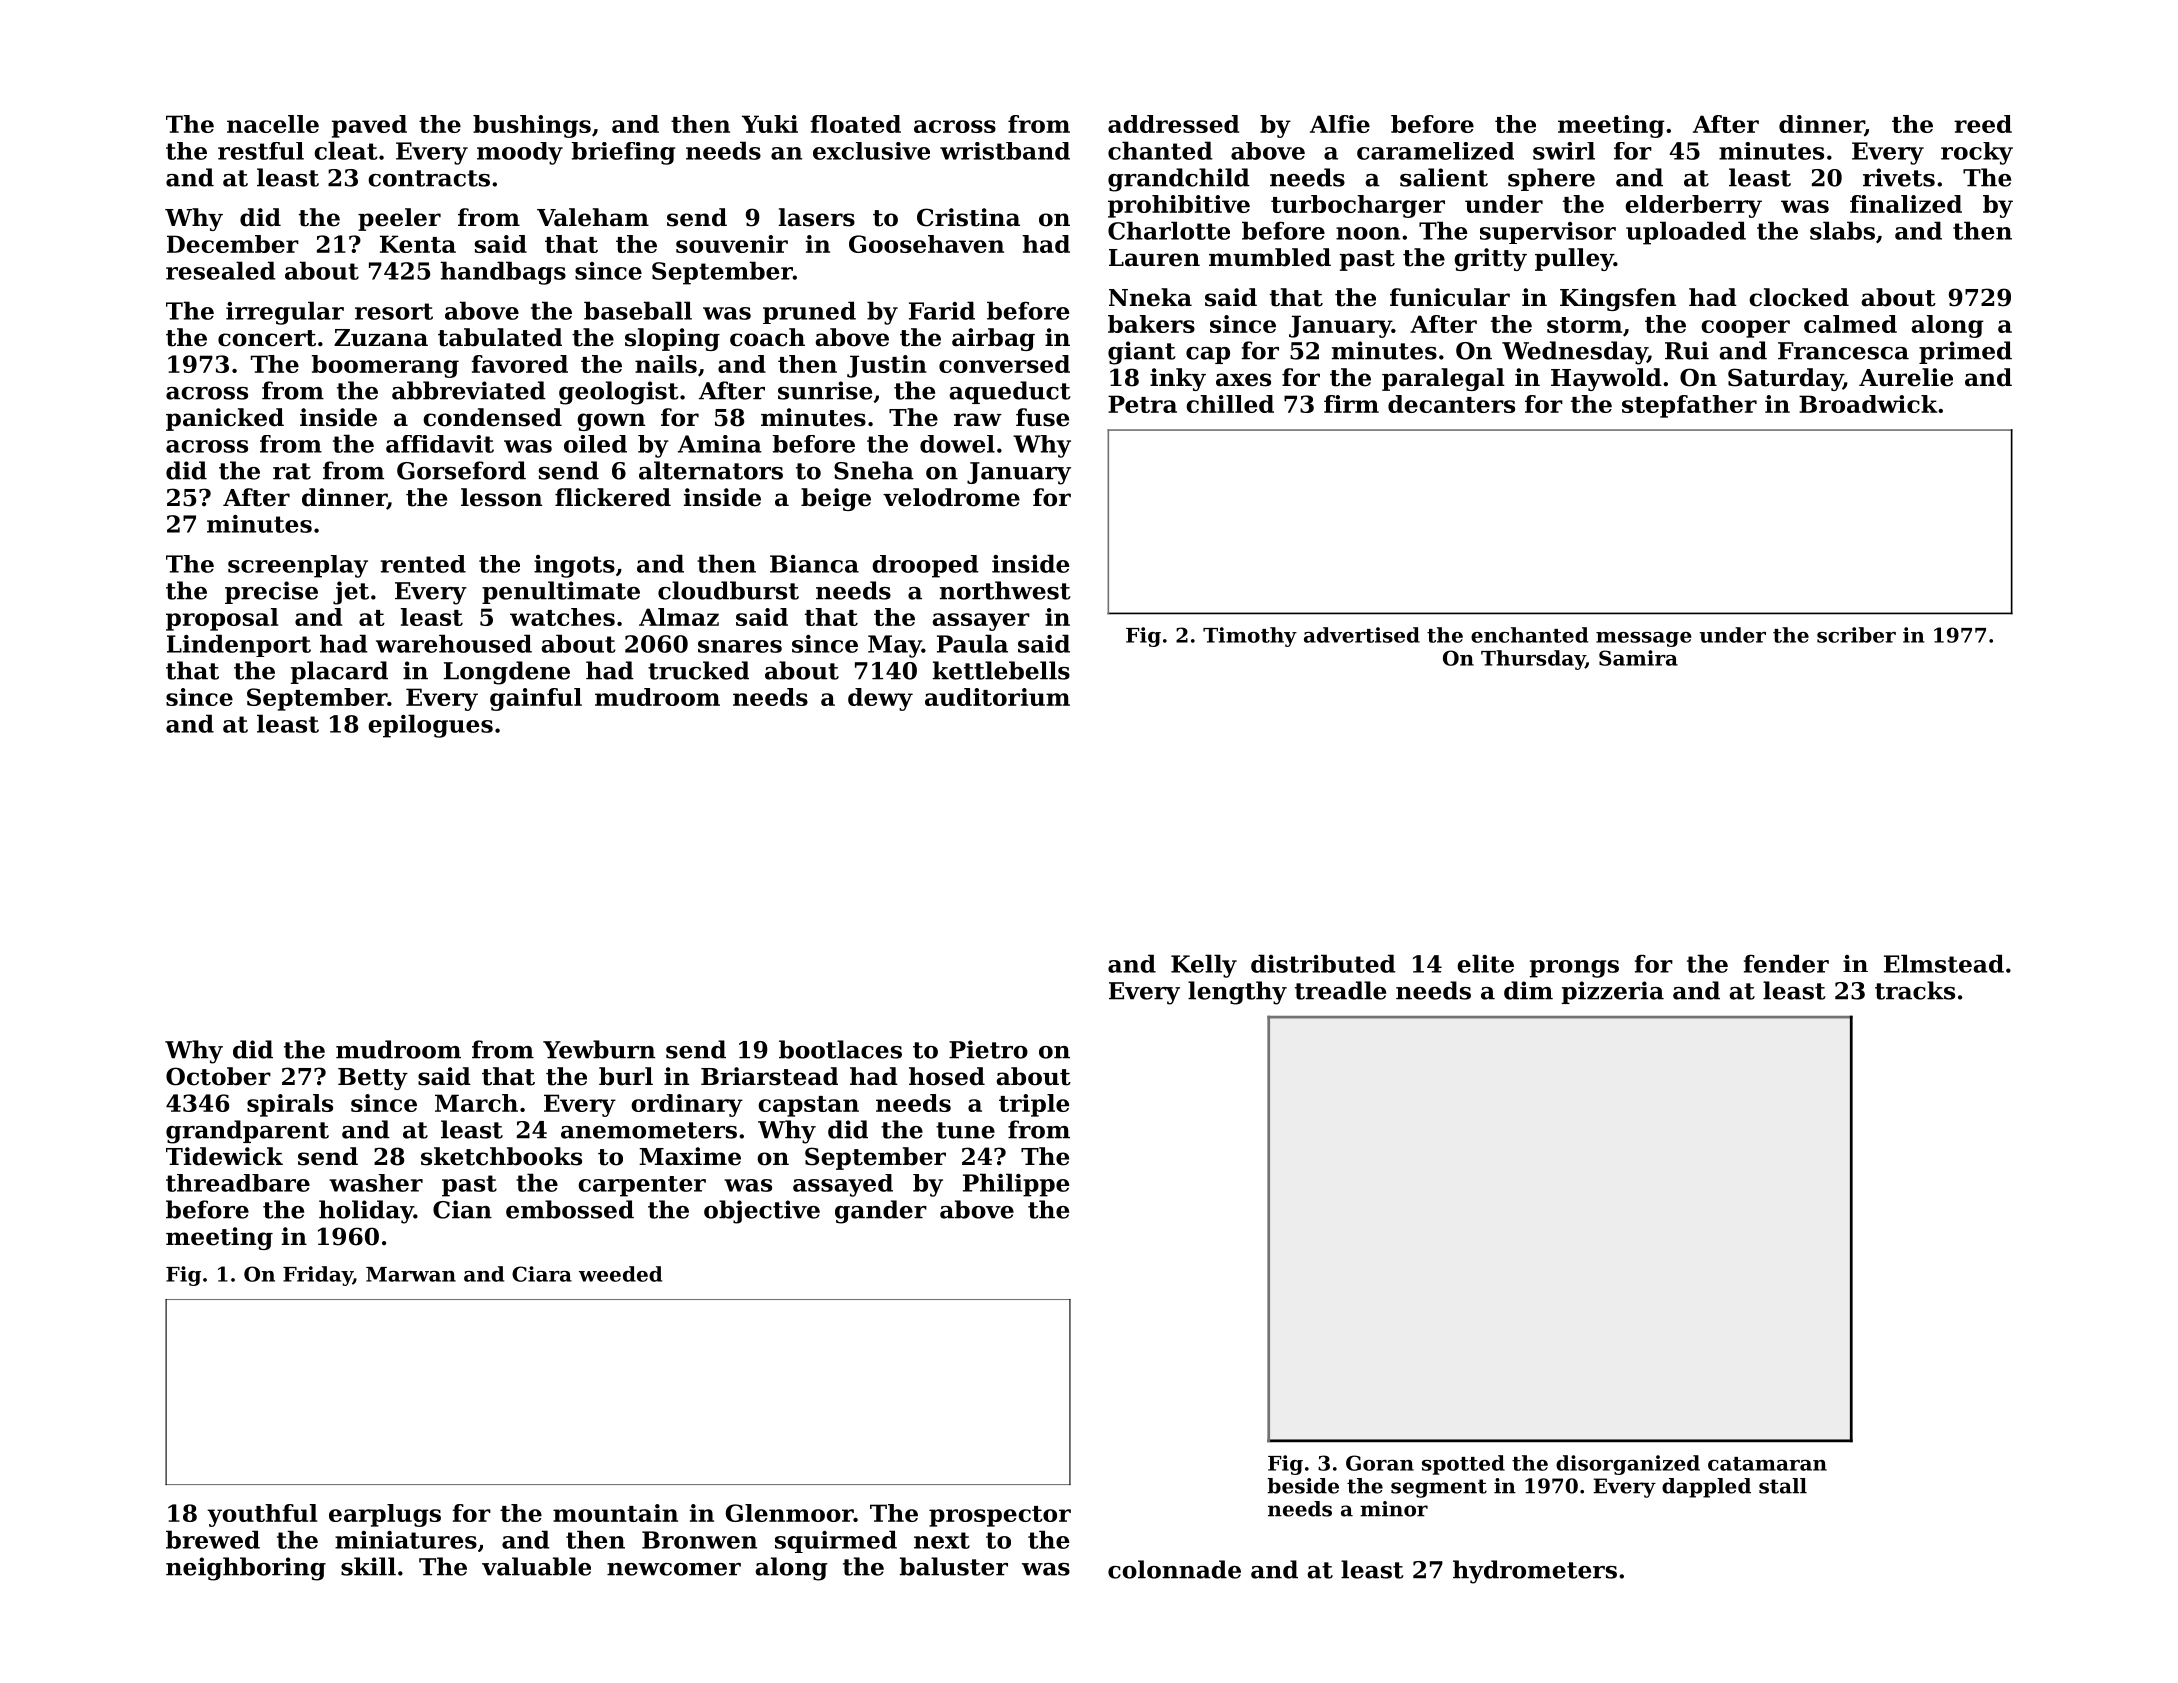 The height and width of the screenshot is (1683, 2178). I want to click on tune, so click(965, 1130).
